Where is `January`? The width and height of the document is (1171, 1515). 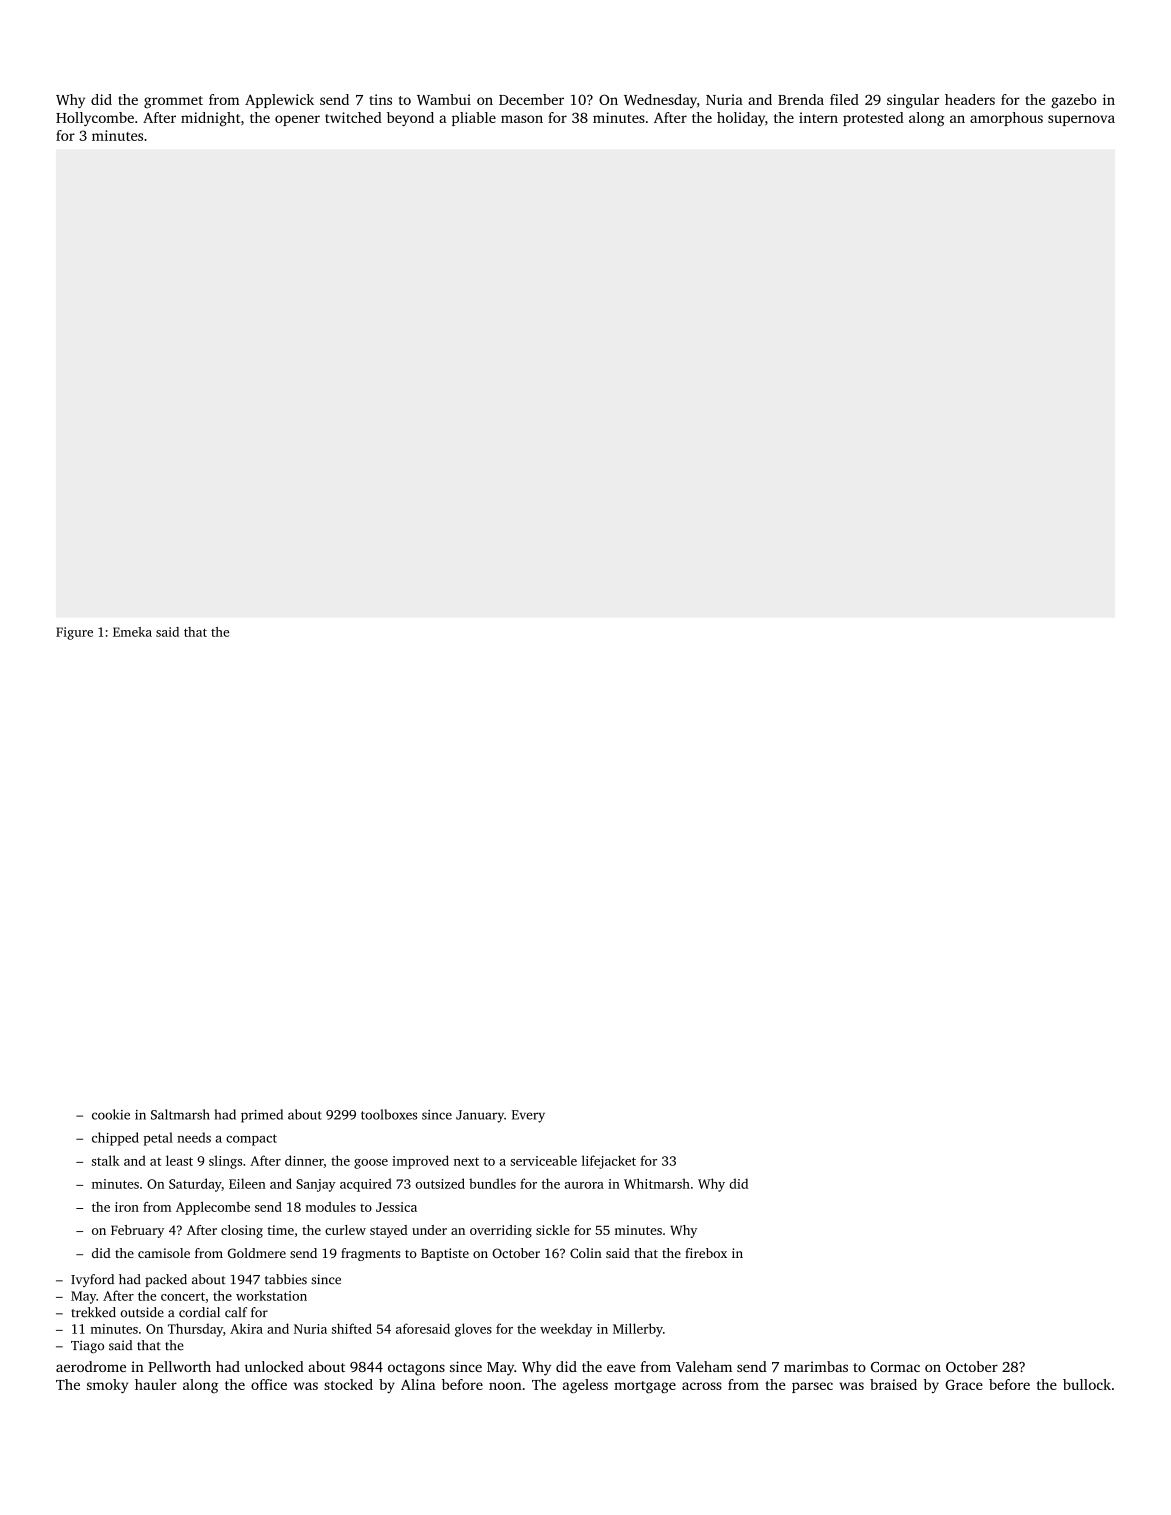
January is located at coordinates (480, 1116).
